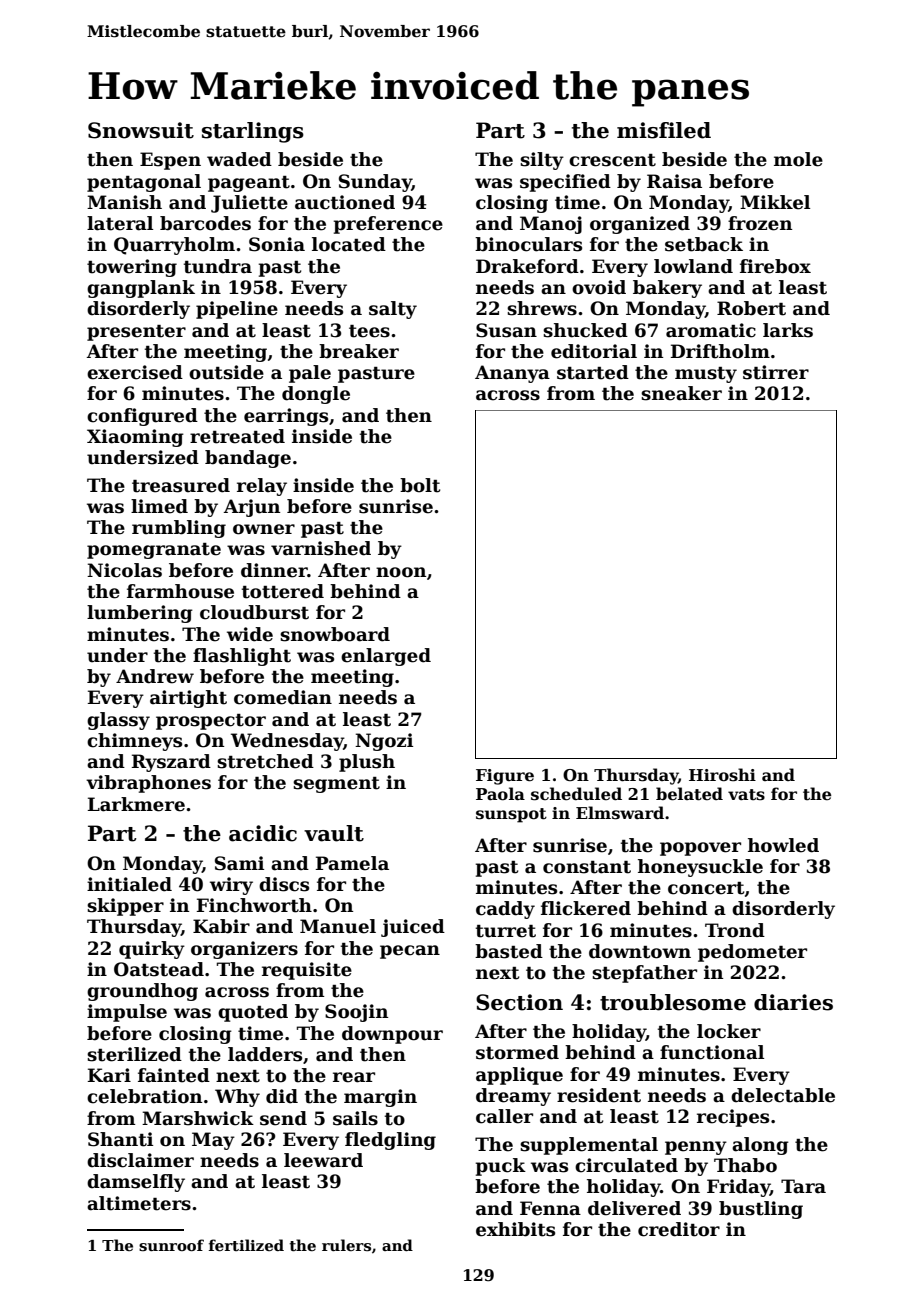  I want to click on resident, so click(599, 1095).
